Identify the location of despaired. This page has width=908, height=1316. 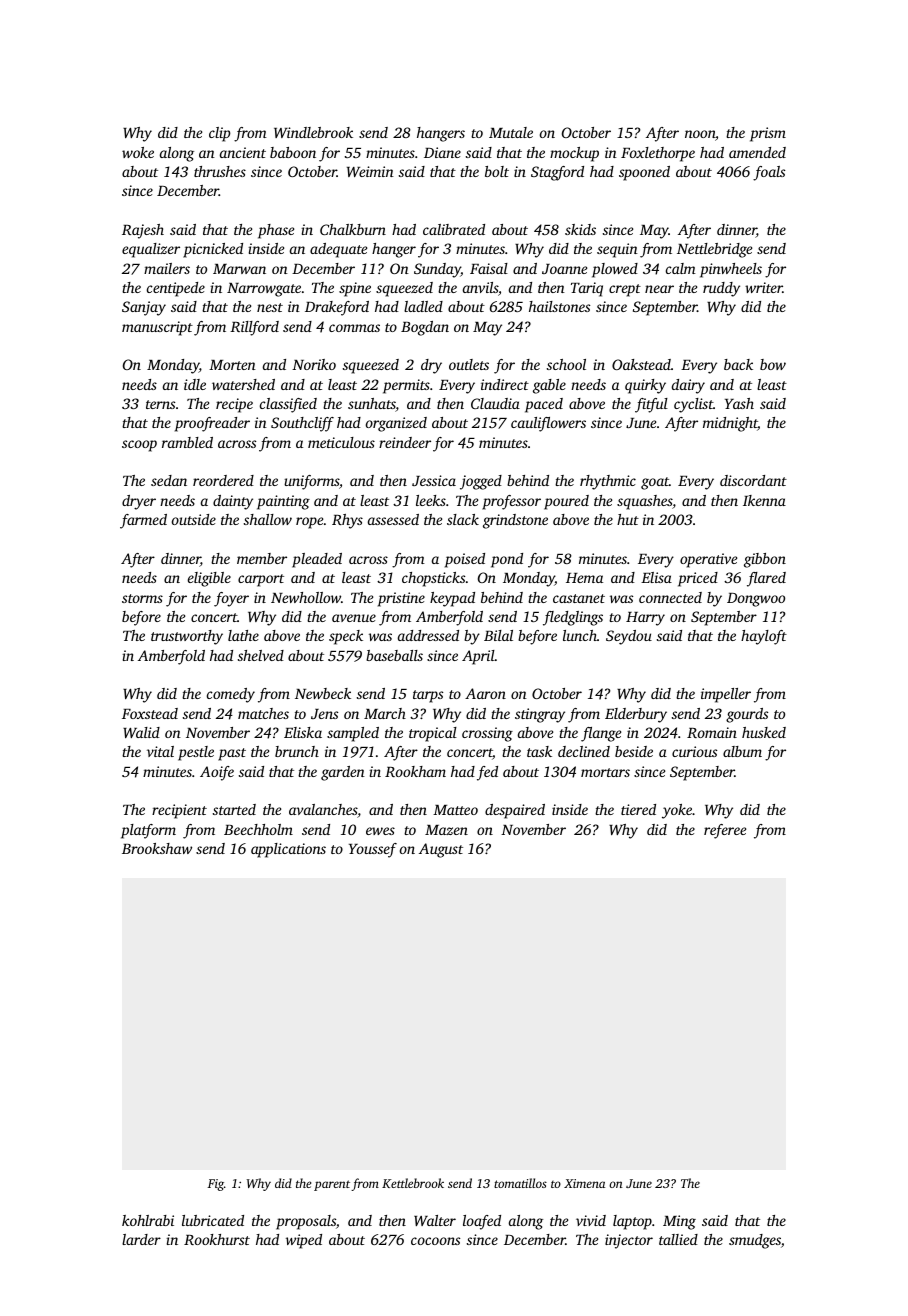
(515, 811).
